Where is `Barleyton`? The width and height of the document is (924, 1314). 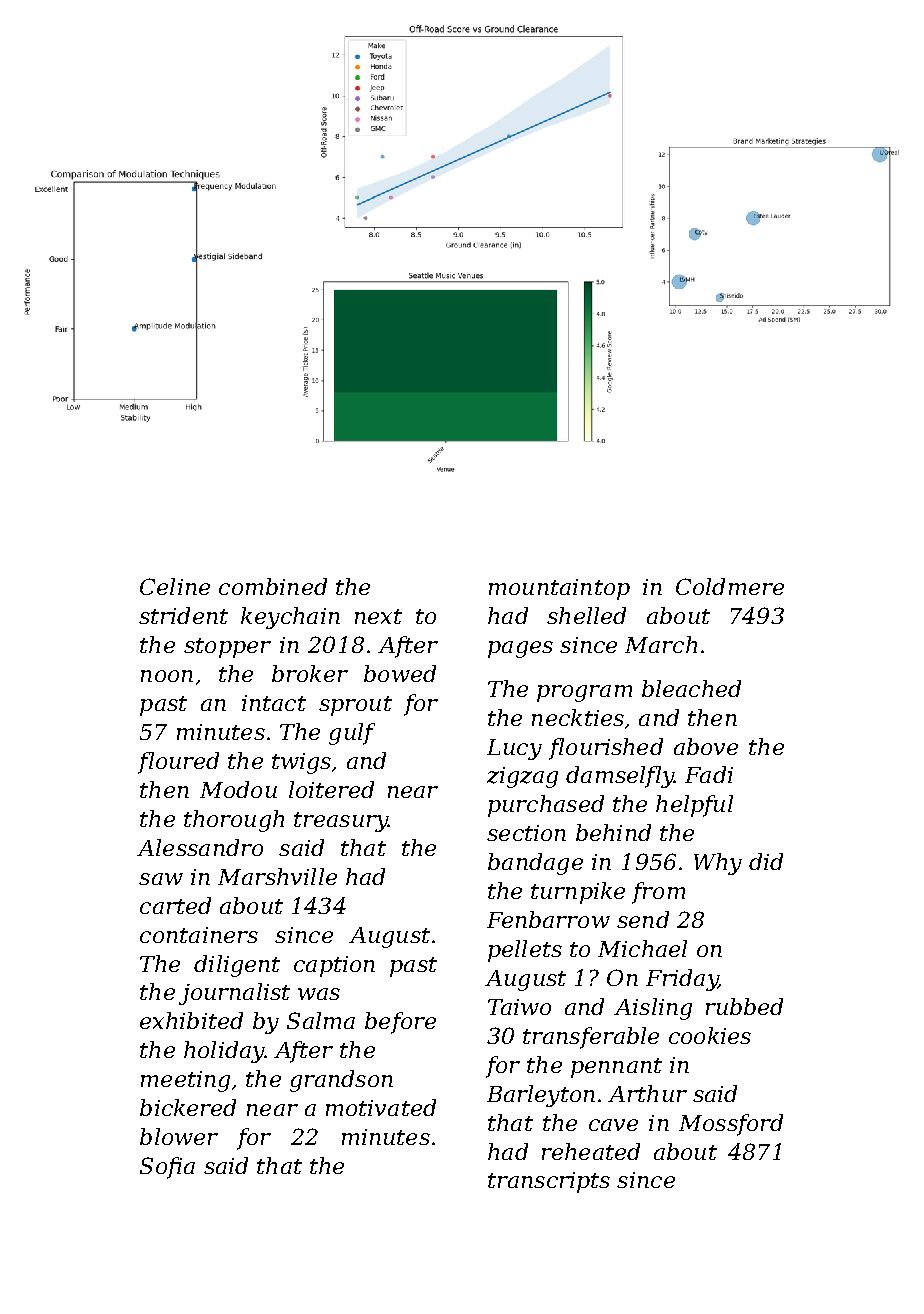
Barleyton is located at coordinates (541, 1096).
